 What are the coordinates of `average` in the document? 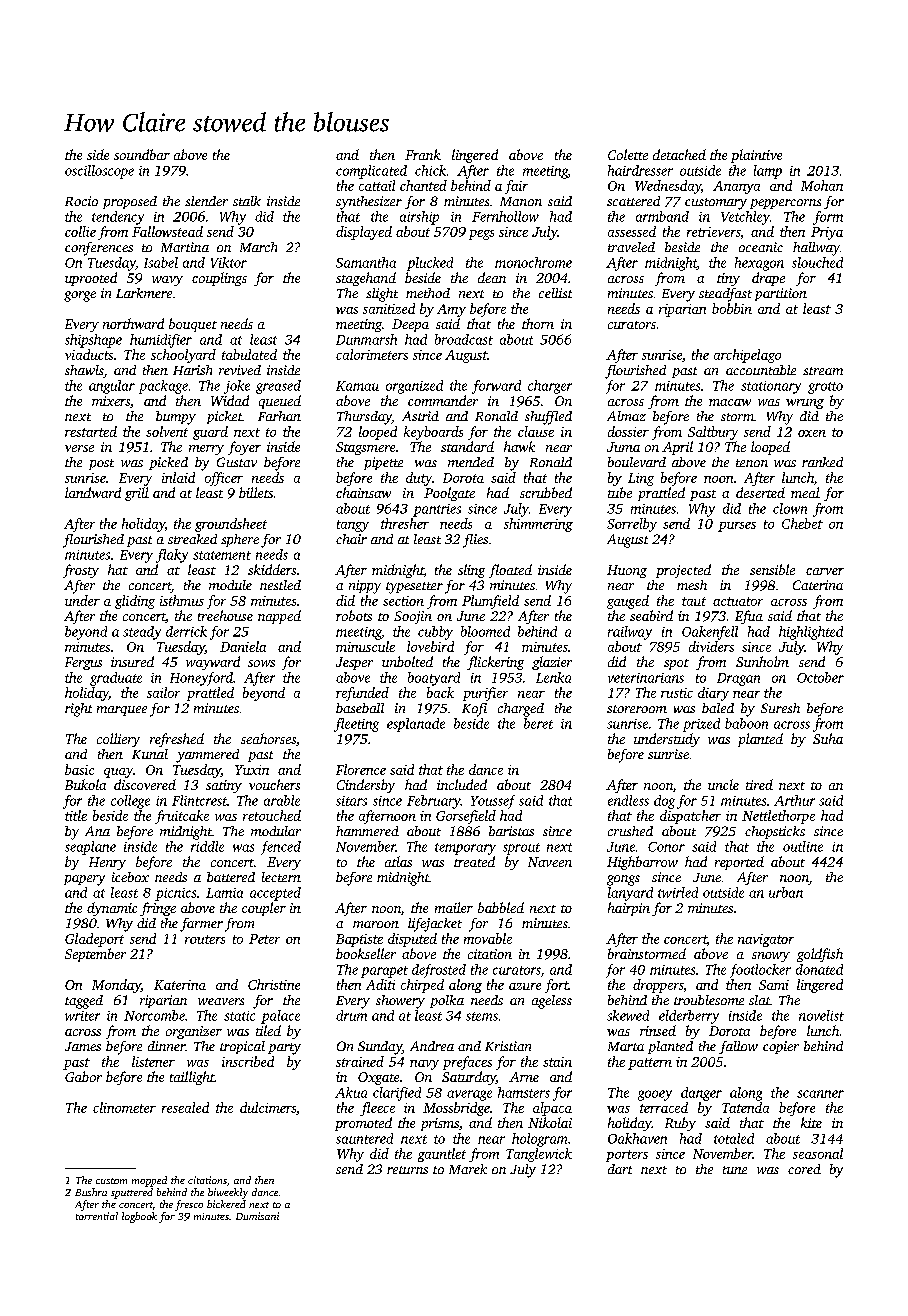 It's located at (469, 1095).
